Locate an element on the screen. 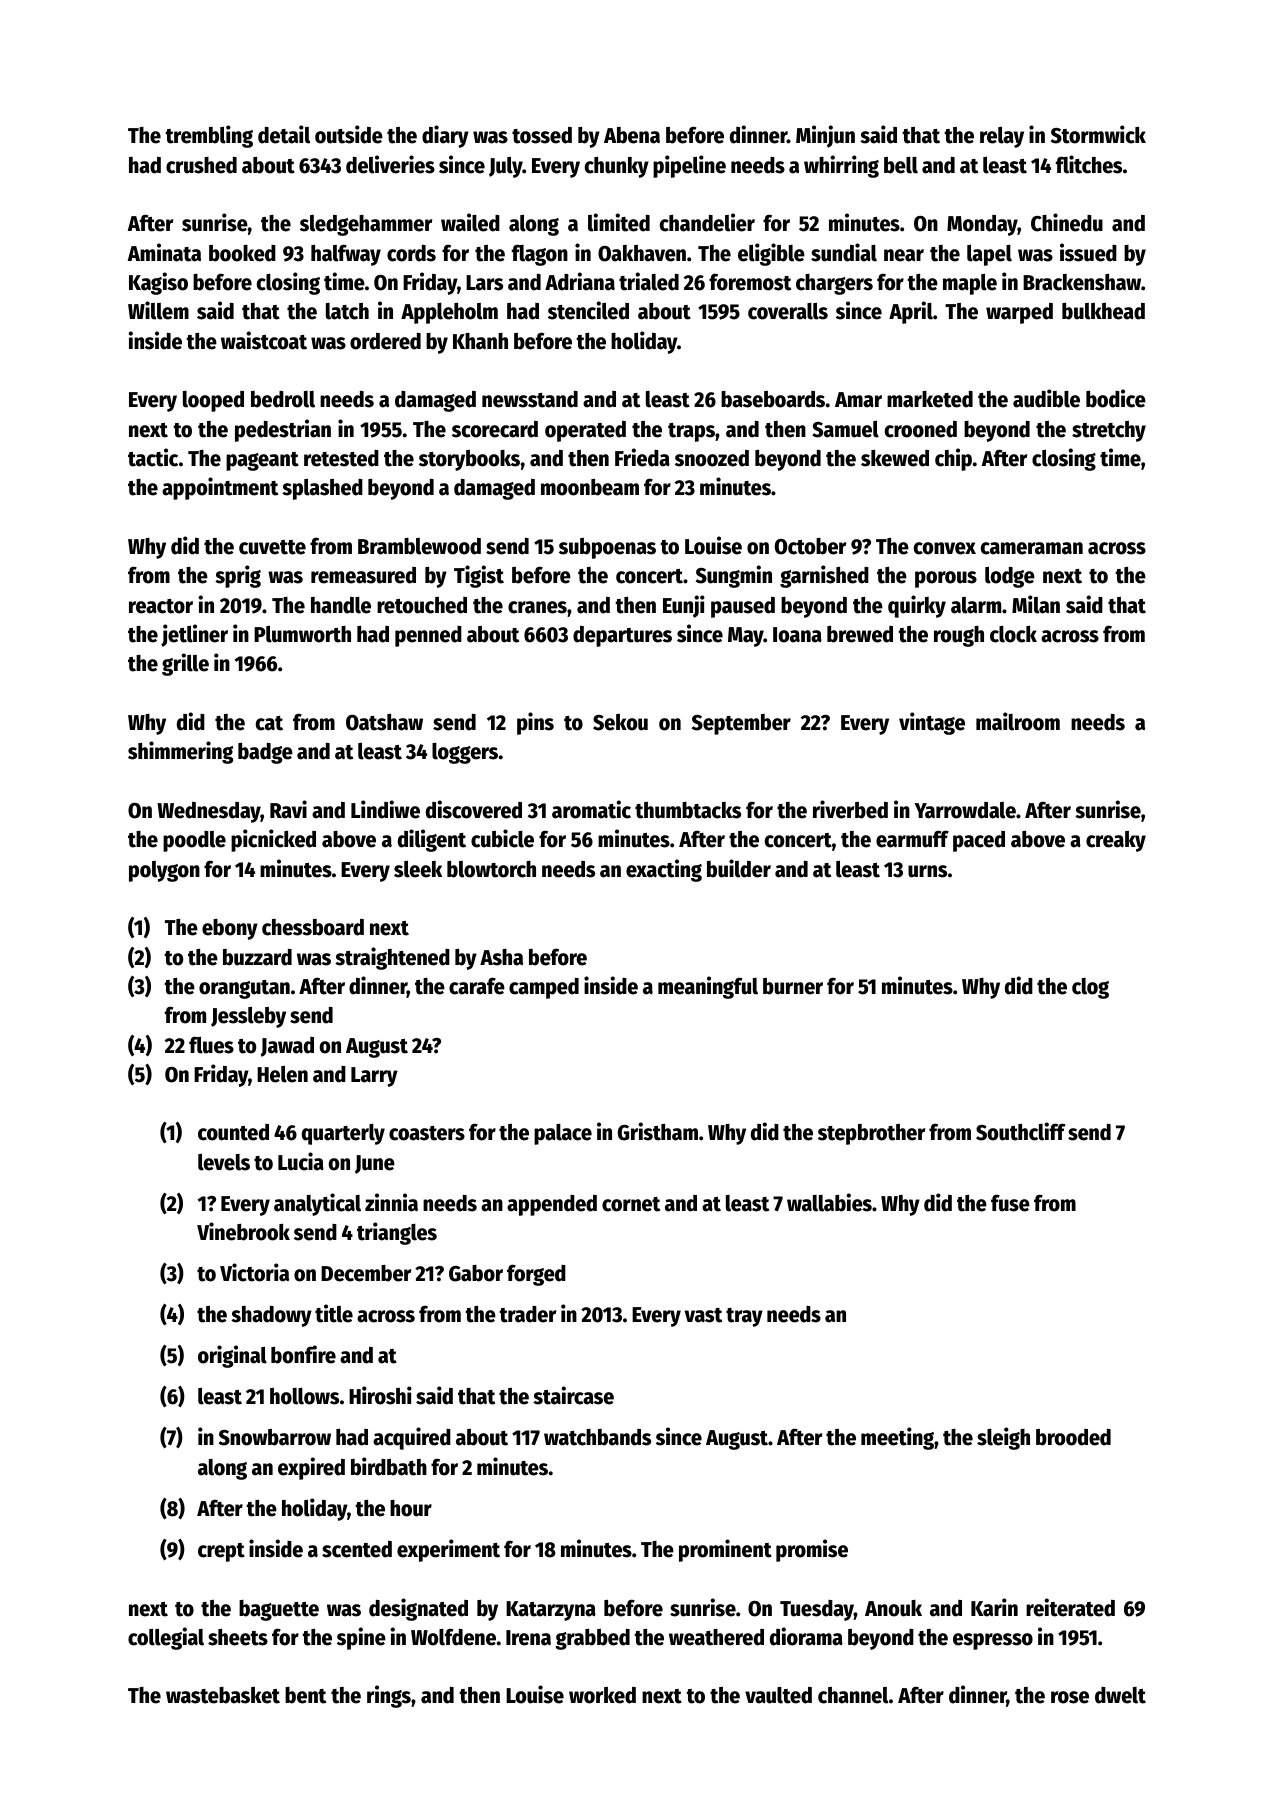 The image size is (1274, 1802). vast is located at coordinates (703, 1315).
